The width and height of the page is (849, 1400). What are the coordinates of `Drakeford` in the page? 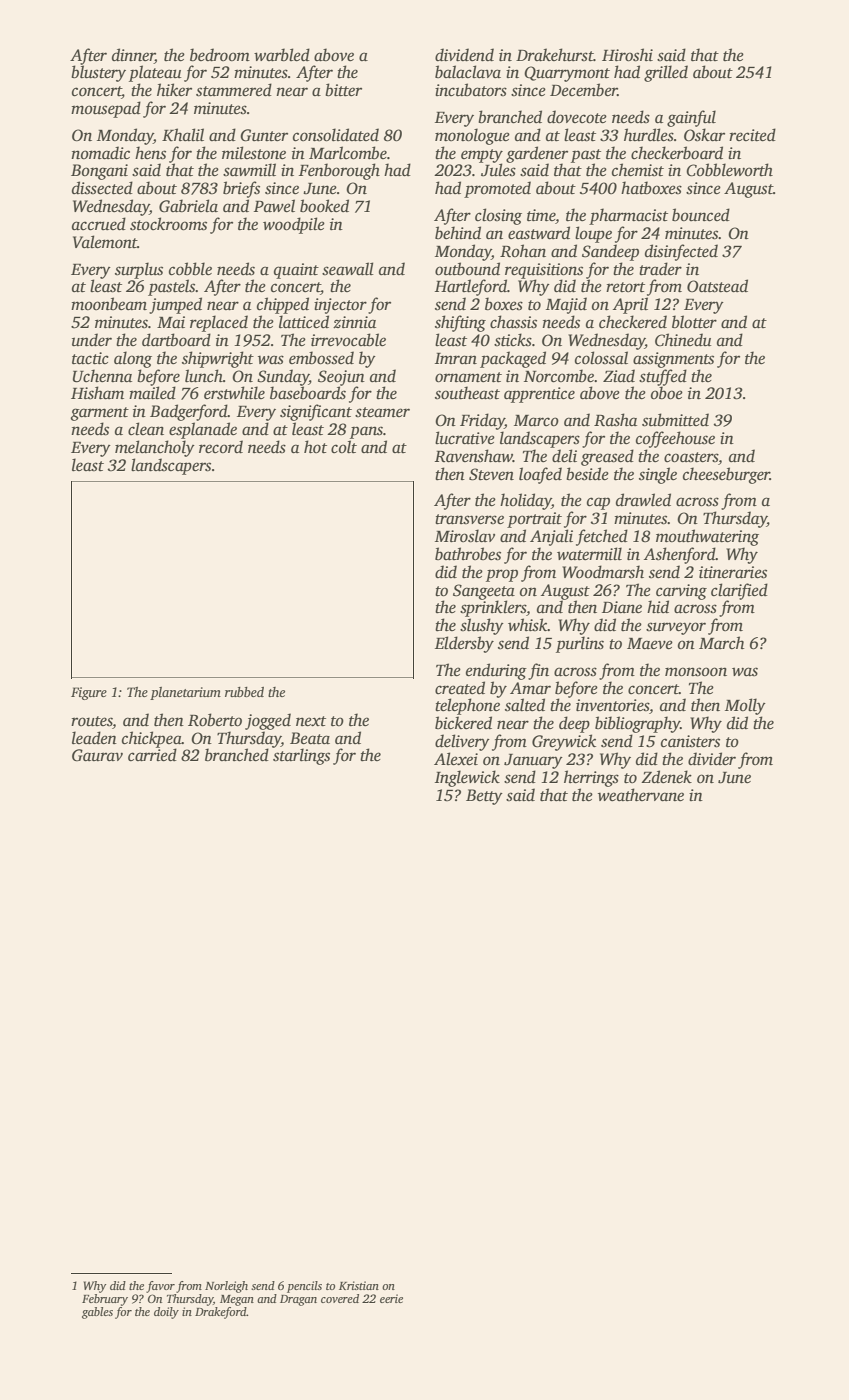 It's located at (221, 1313).
